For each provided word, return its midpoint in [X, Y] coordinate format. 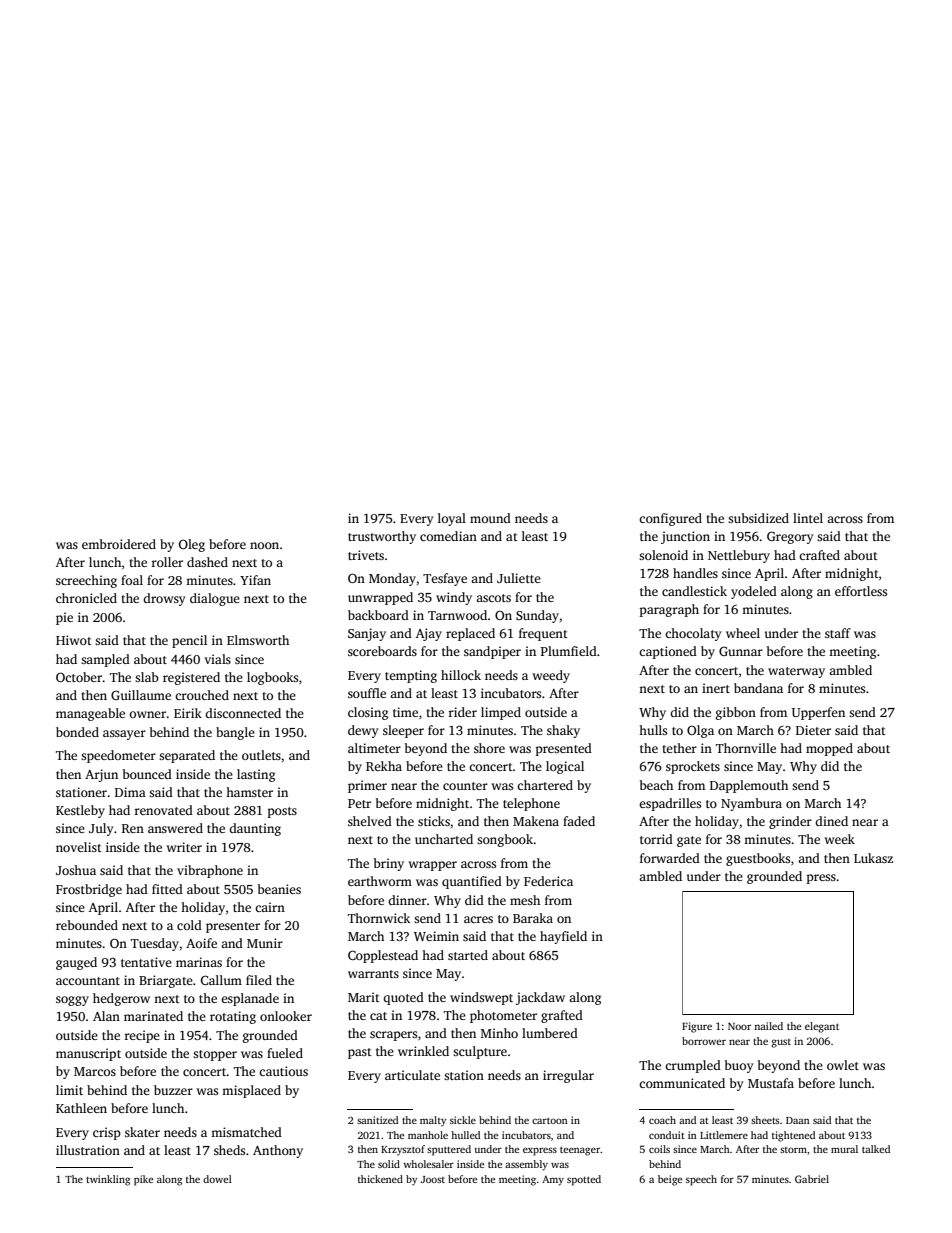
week [840, 839]
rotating [233, 1017]
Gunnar [741, 651]
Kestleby [80, 811]
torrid [656, 839]
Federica [548, 881]
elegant [822, 1027]
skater [142, 1132]
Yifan [255, 580]
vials [218, 659]
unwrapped [380, 598]
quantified [472, 882]
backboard [378, 615]
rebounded [87, 925]
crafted [819, 555]
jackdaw [540, 998]
